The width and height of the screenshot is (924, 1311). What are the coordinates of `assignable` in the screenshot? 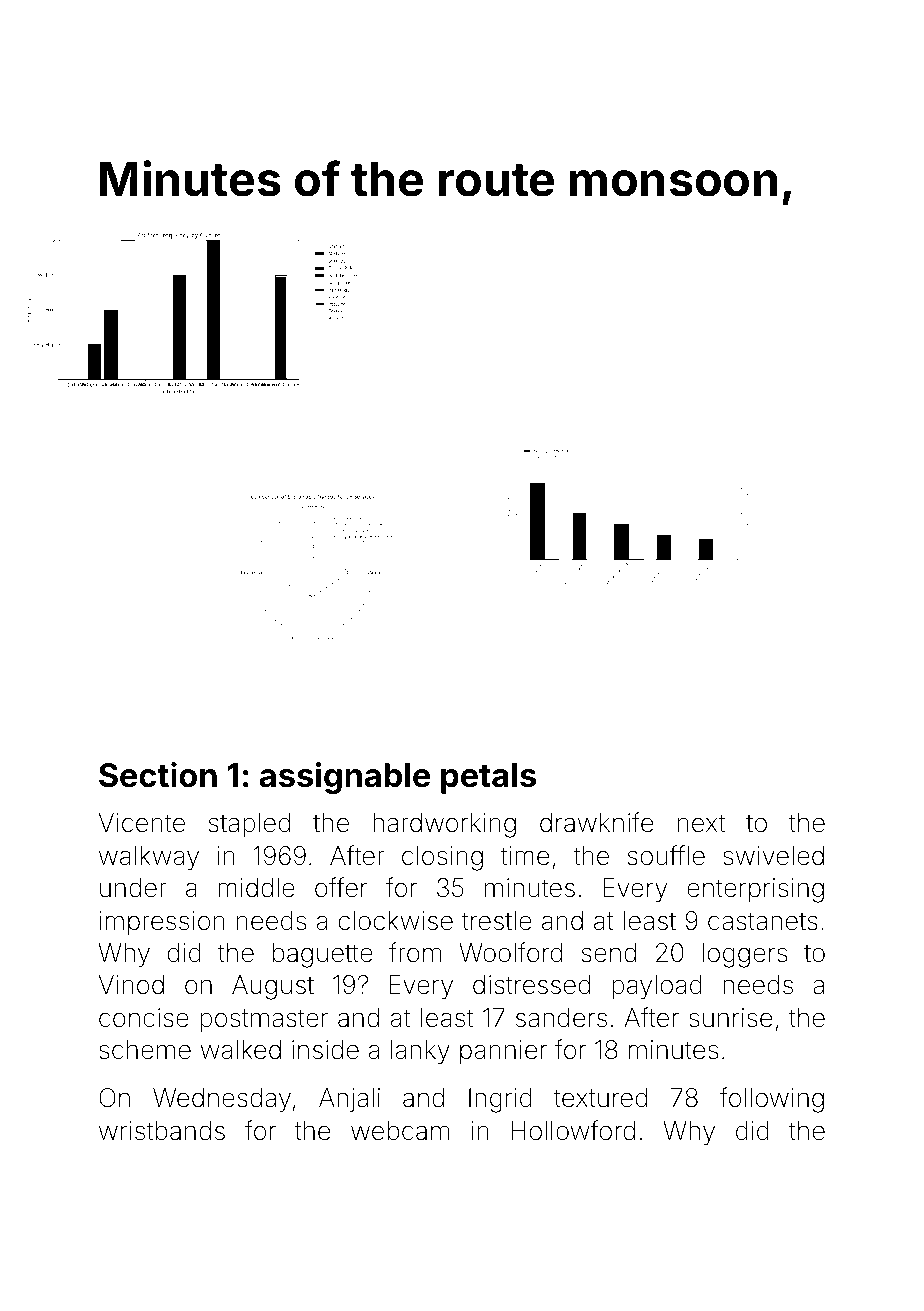 It's located at (345, 778).
